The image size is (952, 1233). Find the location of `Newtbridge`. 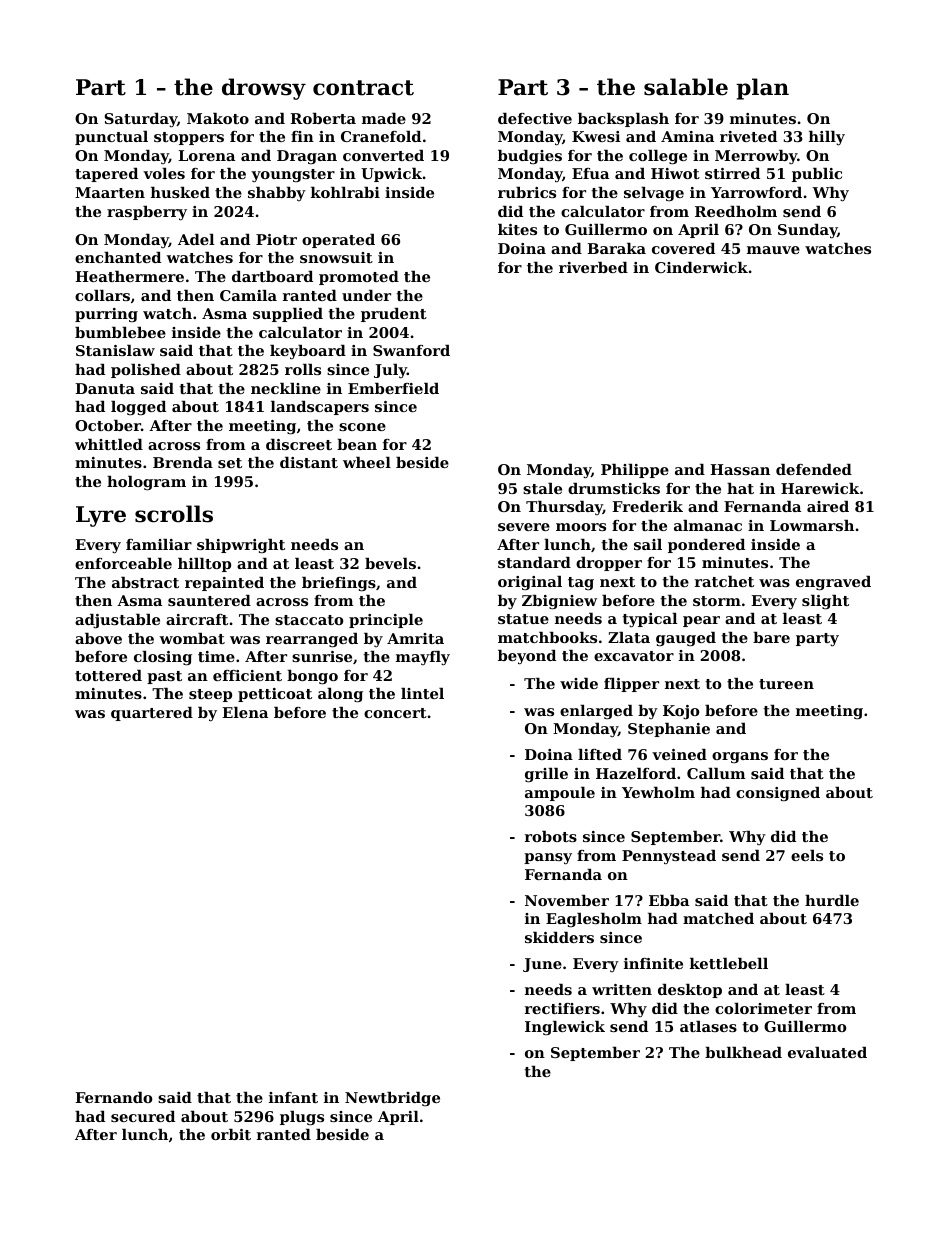

Newtbridge is located at coordinates (392, 1099).
